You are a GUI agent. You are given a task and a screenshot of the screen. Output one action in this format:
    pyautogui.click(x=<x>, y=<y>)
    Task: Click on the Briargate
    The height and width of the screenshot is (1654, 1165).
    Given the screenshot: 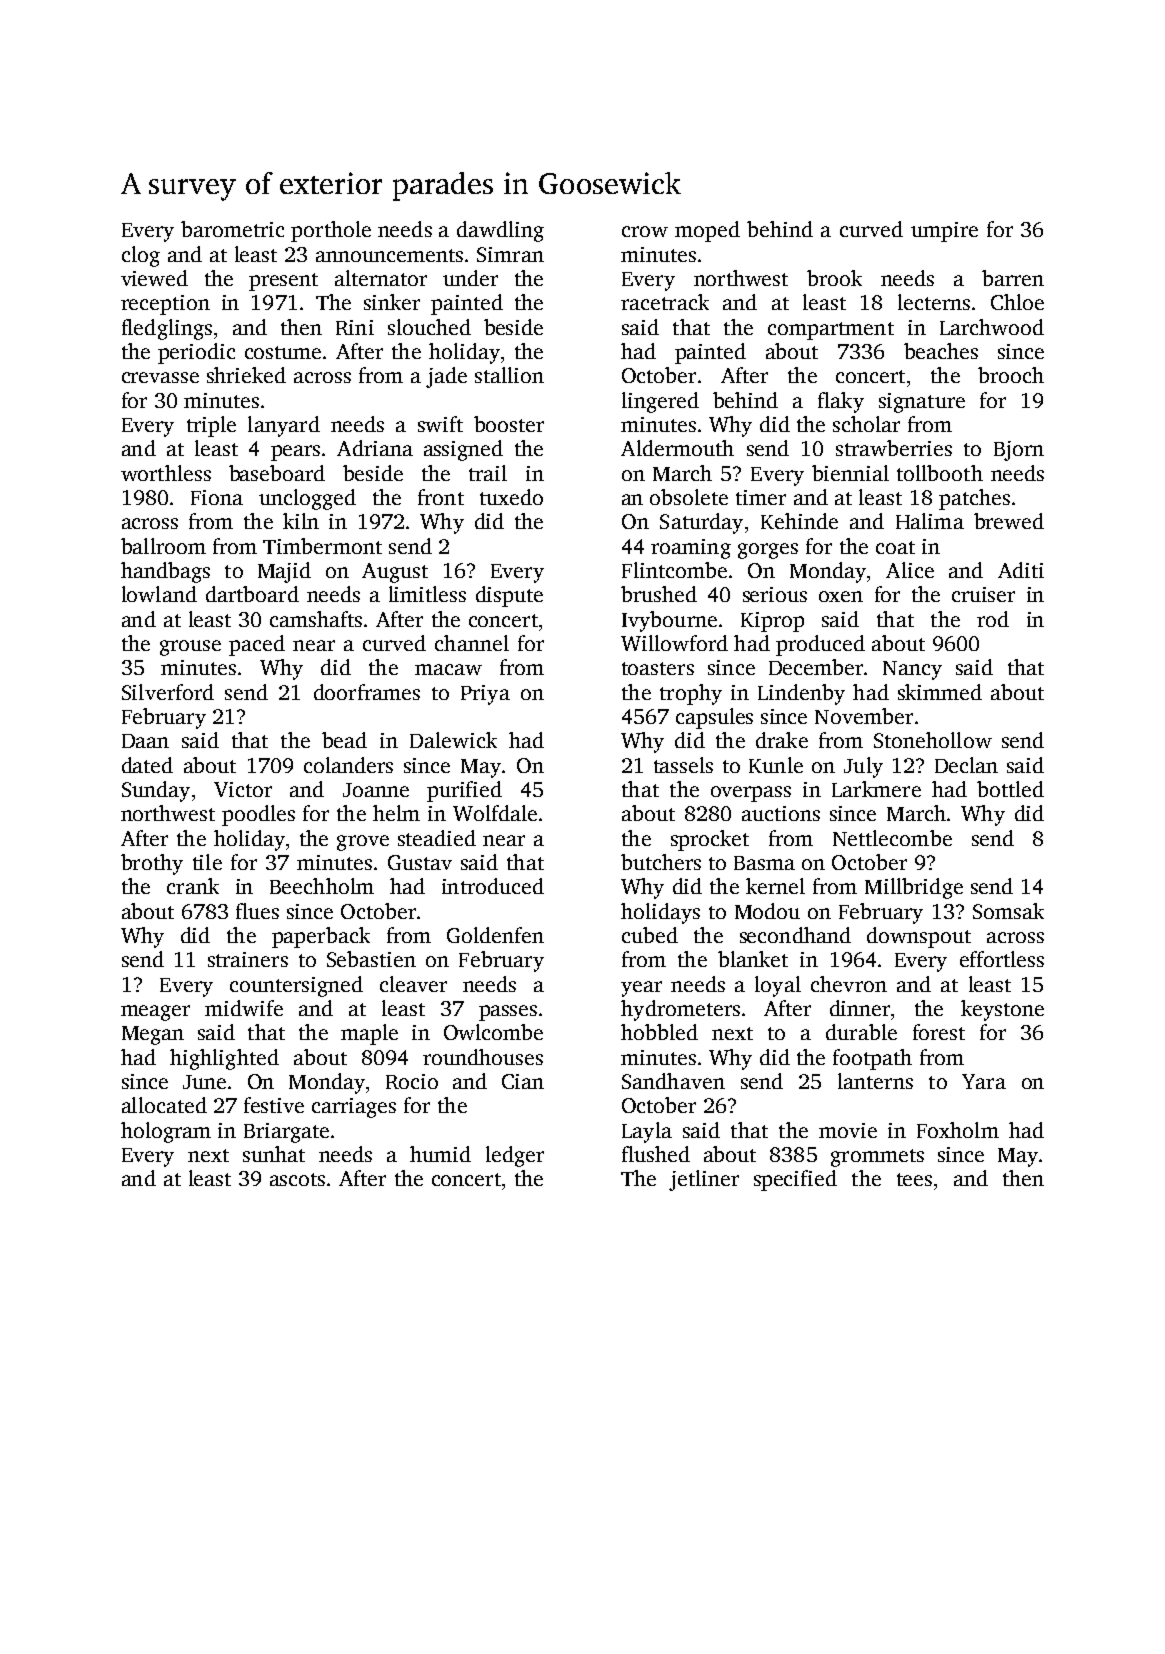 What is the action you would take?
    pyautogui.click(x=286, y=1133)
